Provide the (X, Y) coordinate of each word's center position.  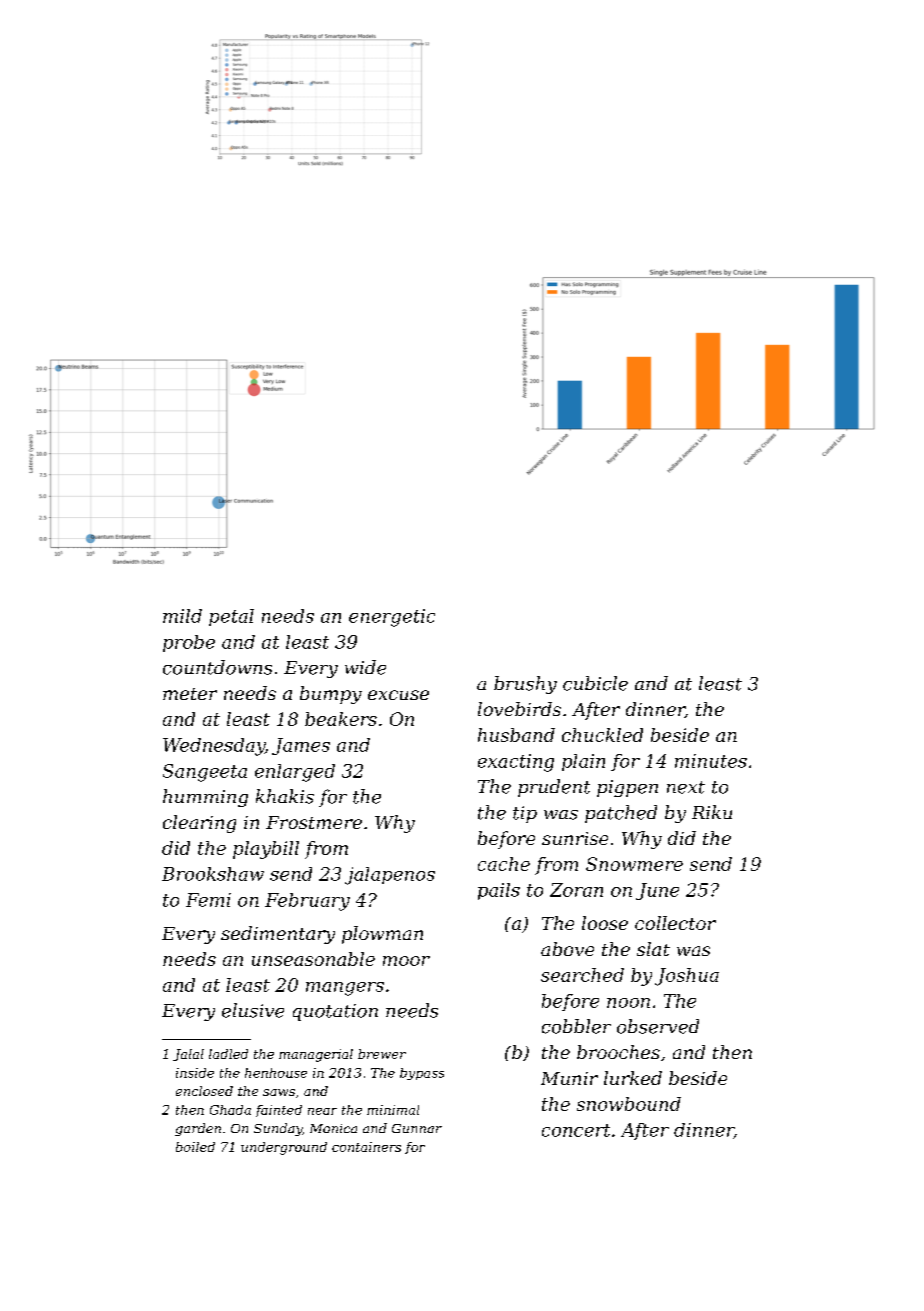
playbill (266, 850)
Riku (712, 812)
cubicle (595, 683)
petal (231, 617)
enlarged (295, 773)
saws (279, 1092)
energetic (392, 618)
